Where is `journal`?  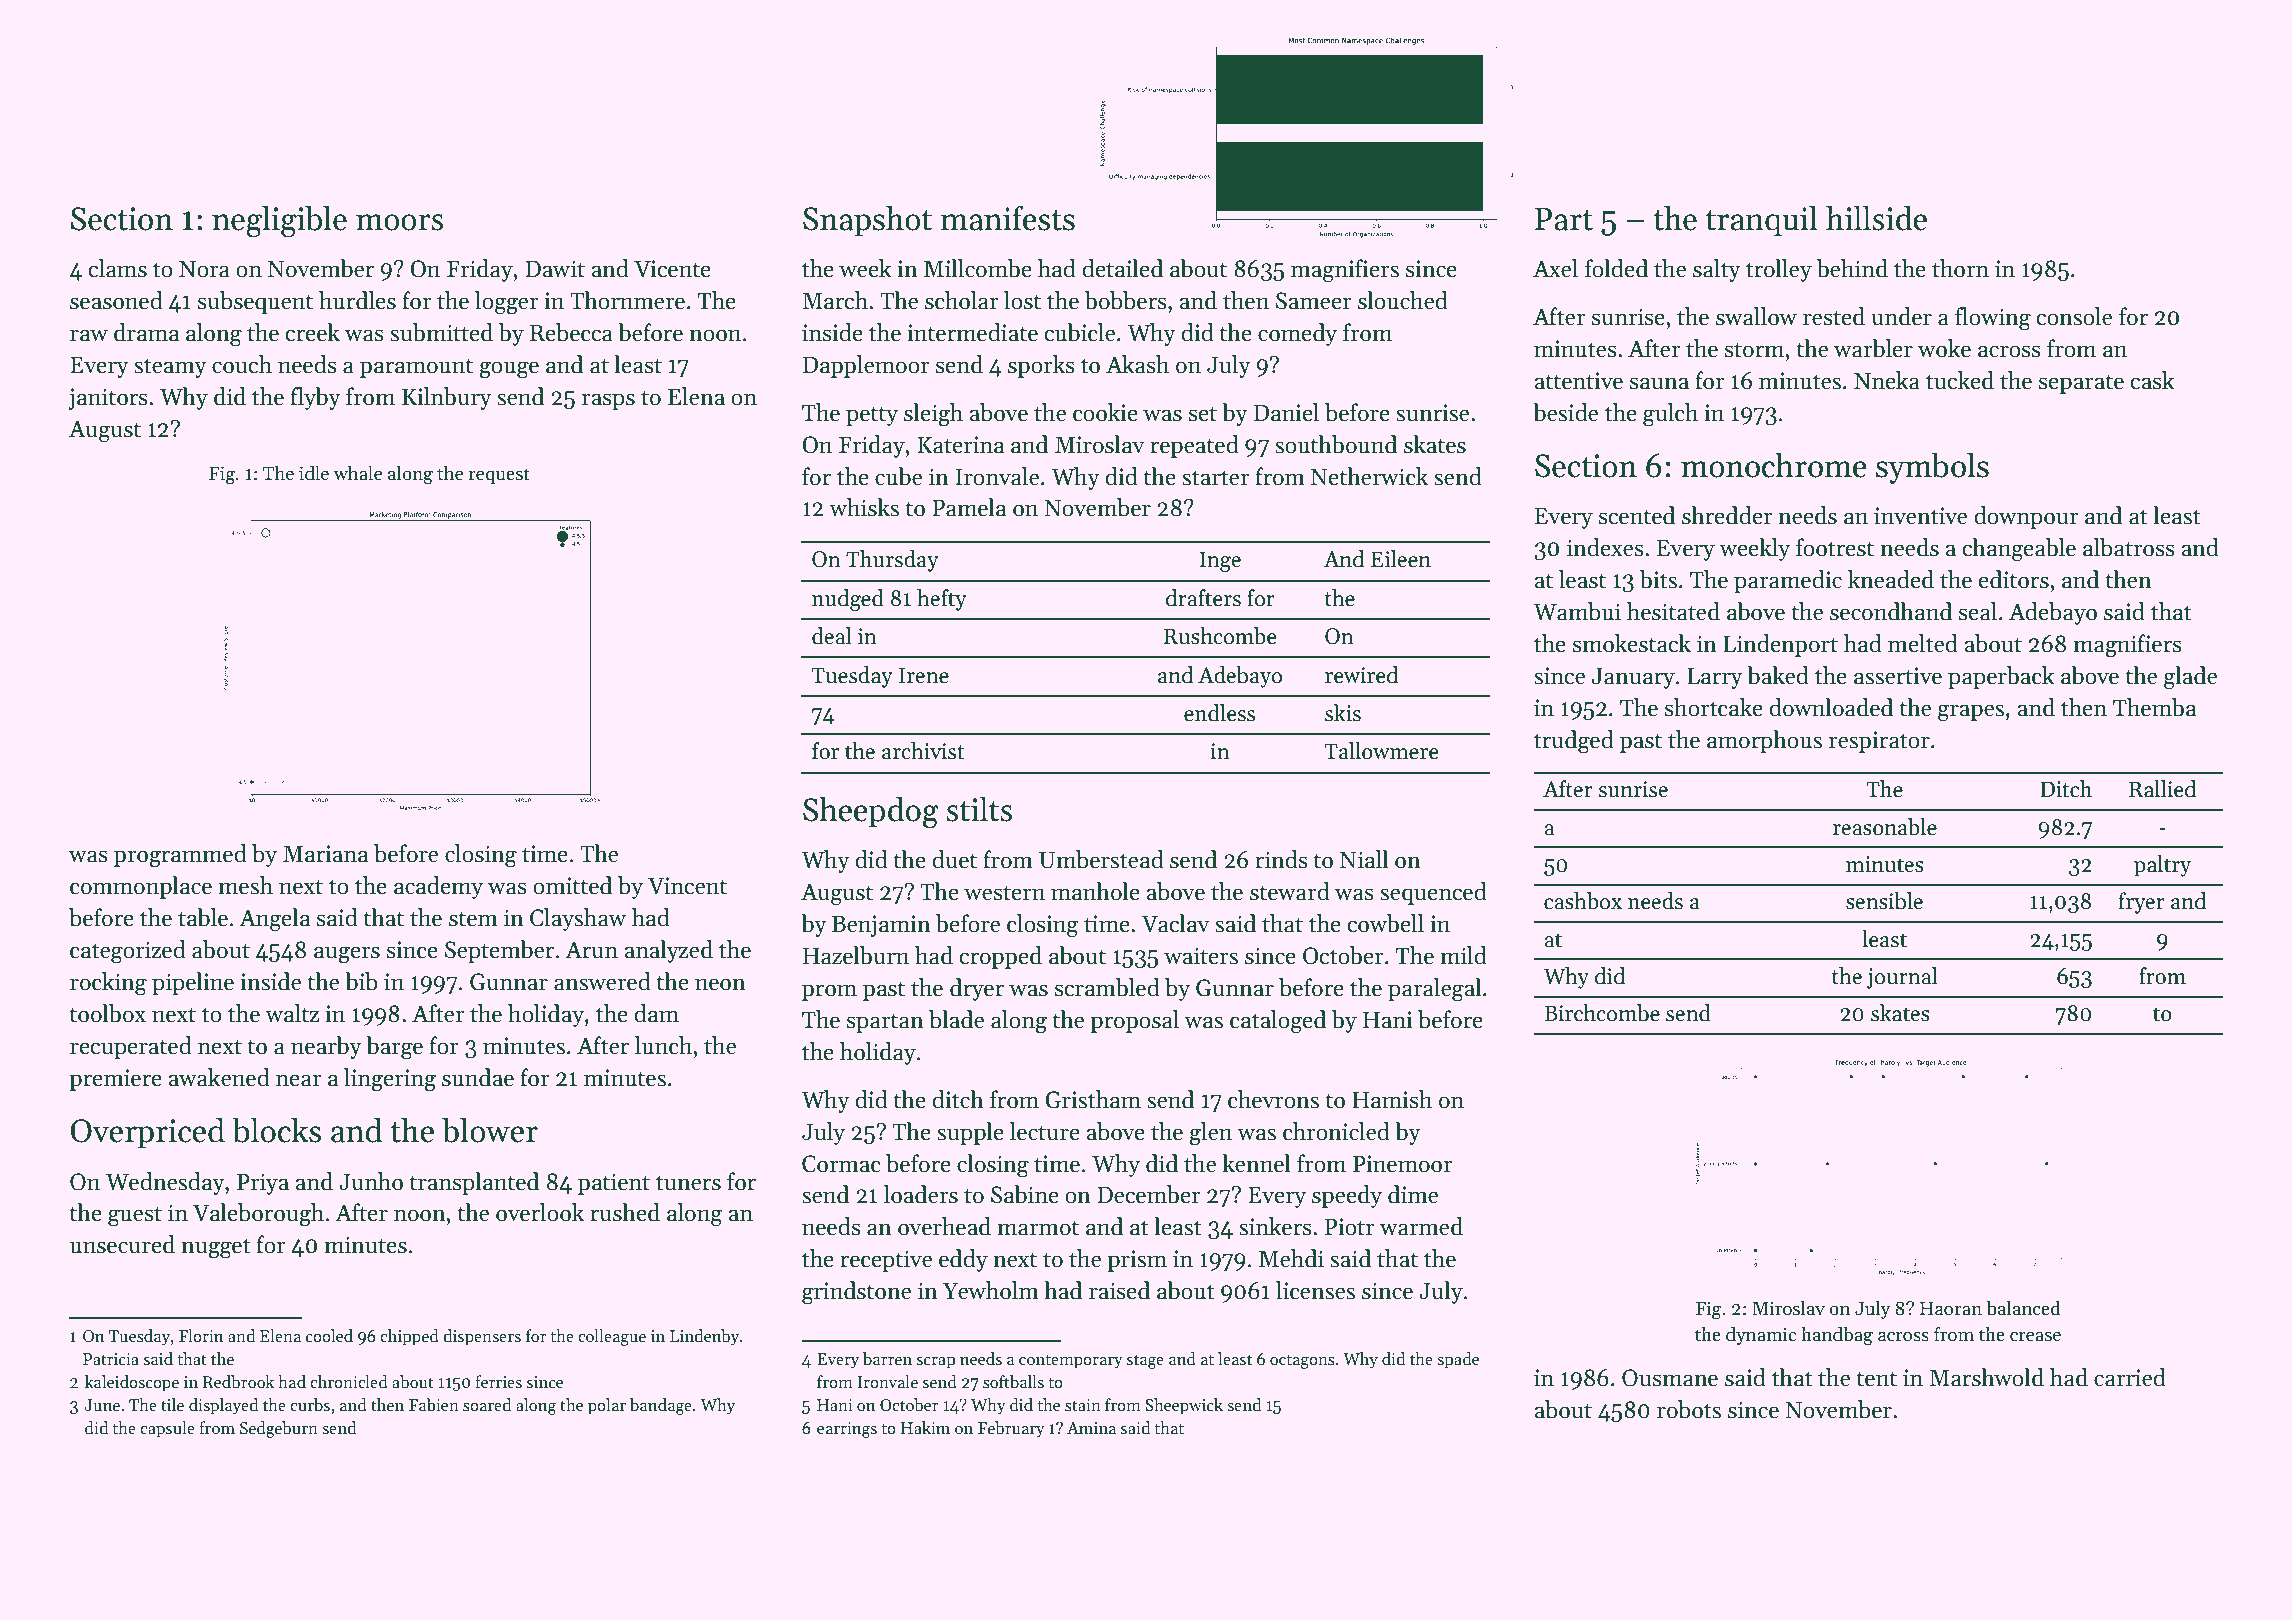 journal is located at coordinates (1902, 978).
